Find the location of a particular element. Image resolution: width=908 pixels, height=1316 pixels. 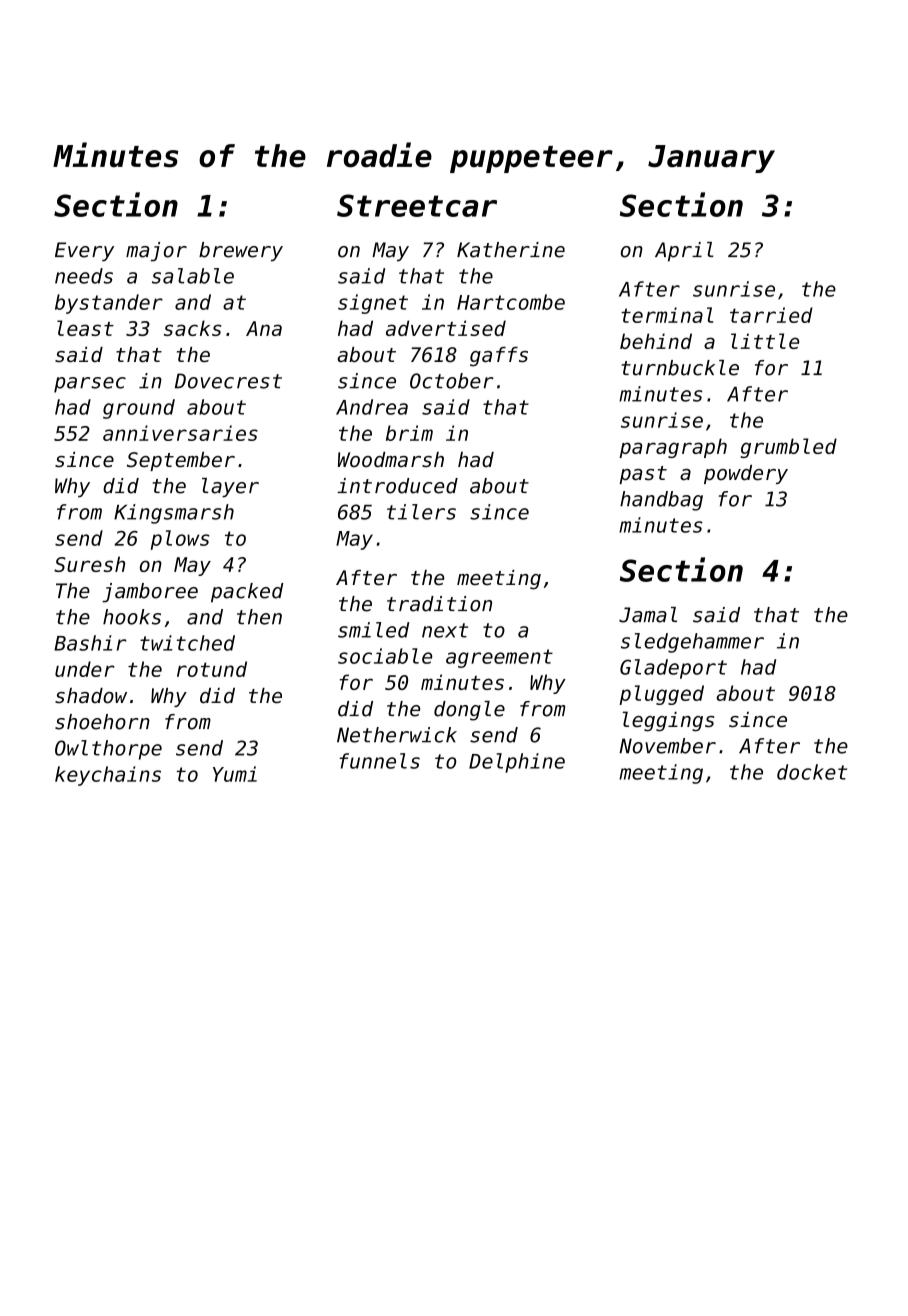

Kingsmarsh is located at coordinates (174, 514).
